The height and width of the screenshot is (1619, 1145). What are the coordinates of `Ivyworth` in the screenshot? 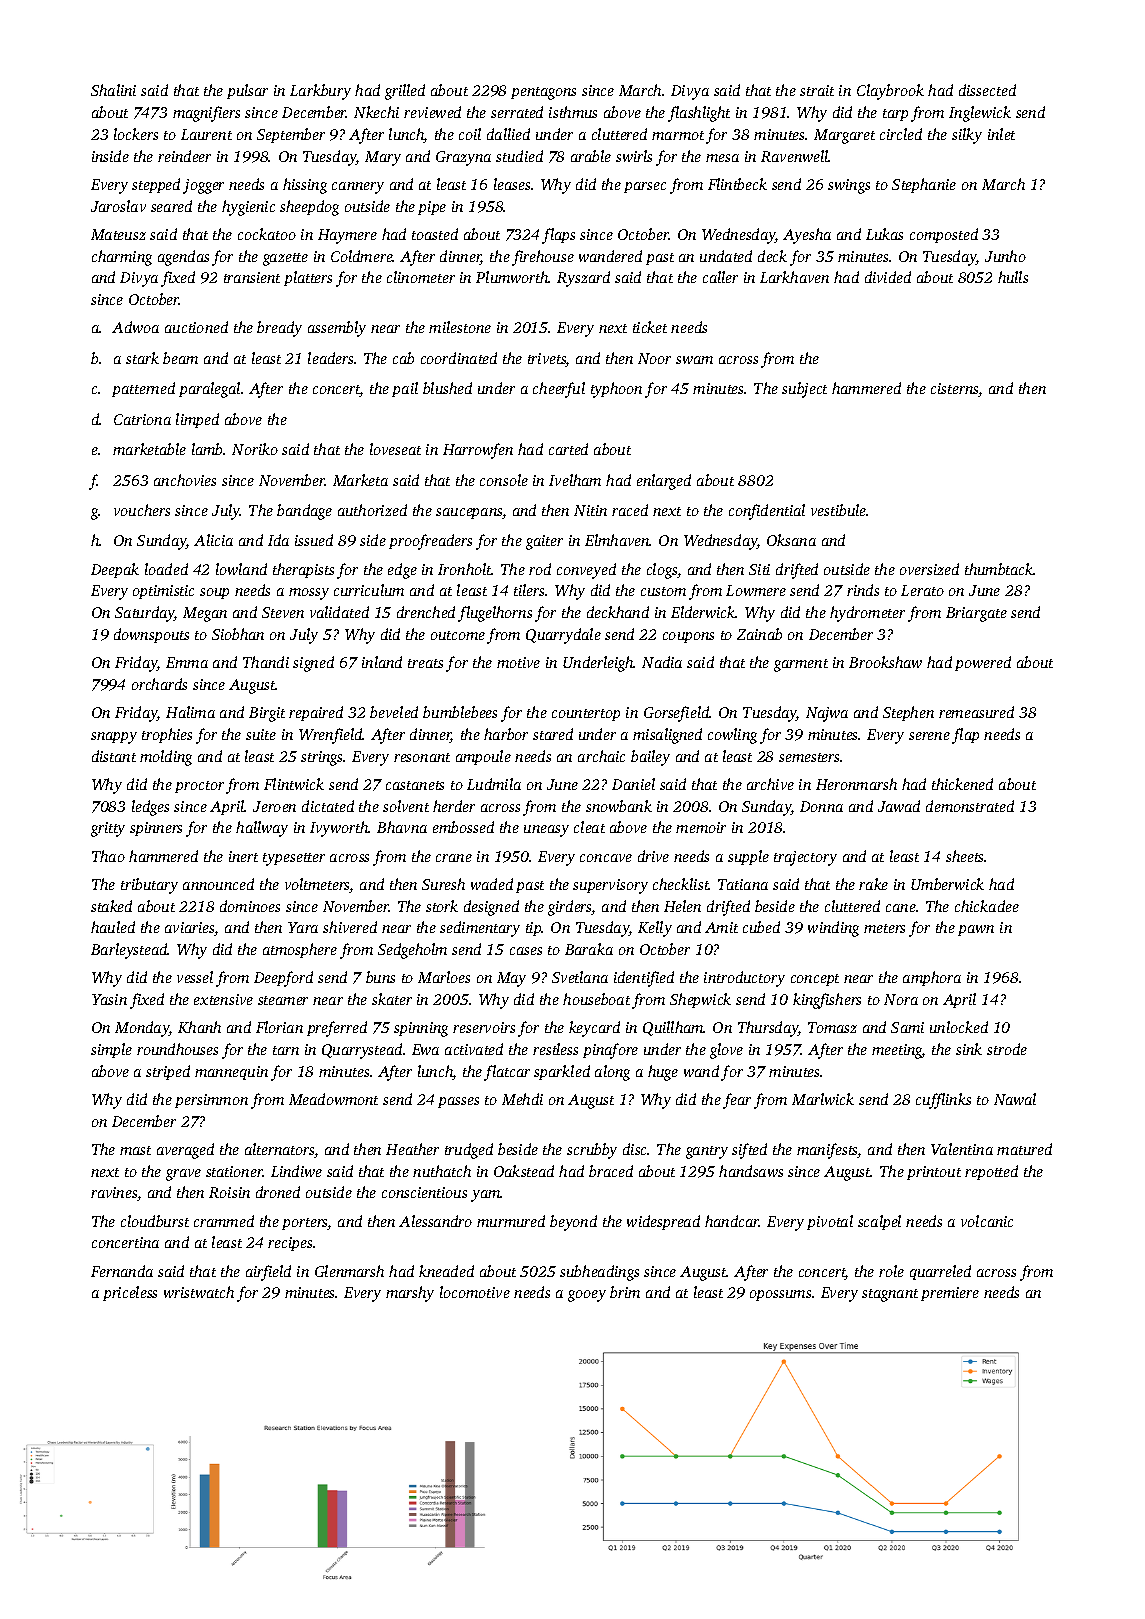 It's located at (339, 829).
